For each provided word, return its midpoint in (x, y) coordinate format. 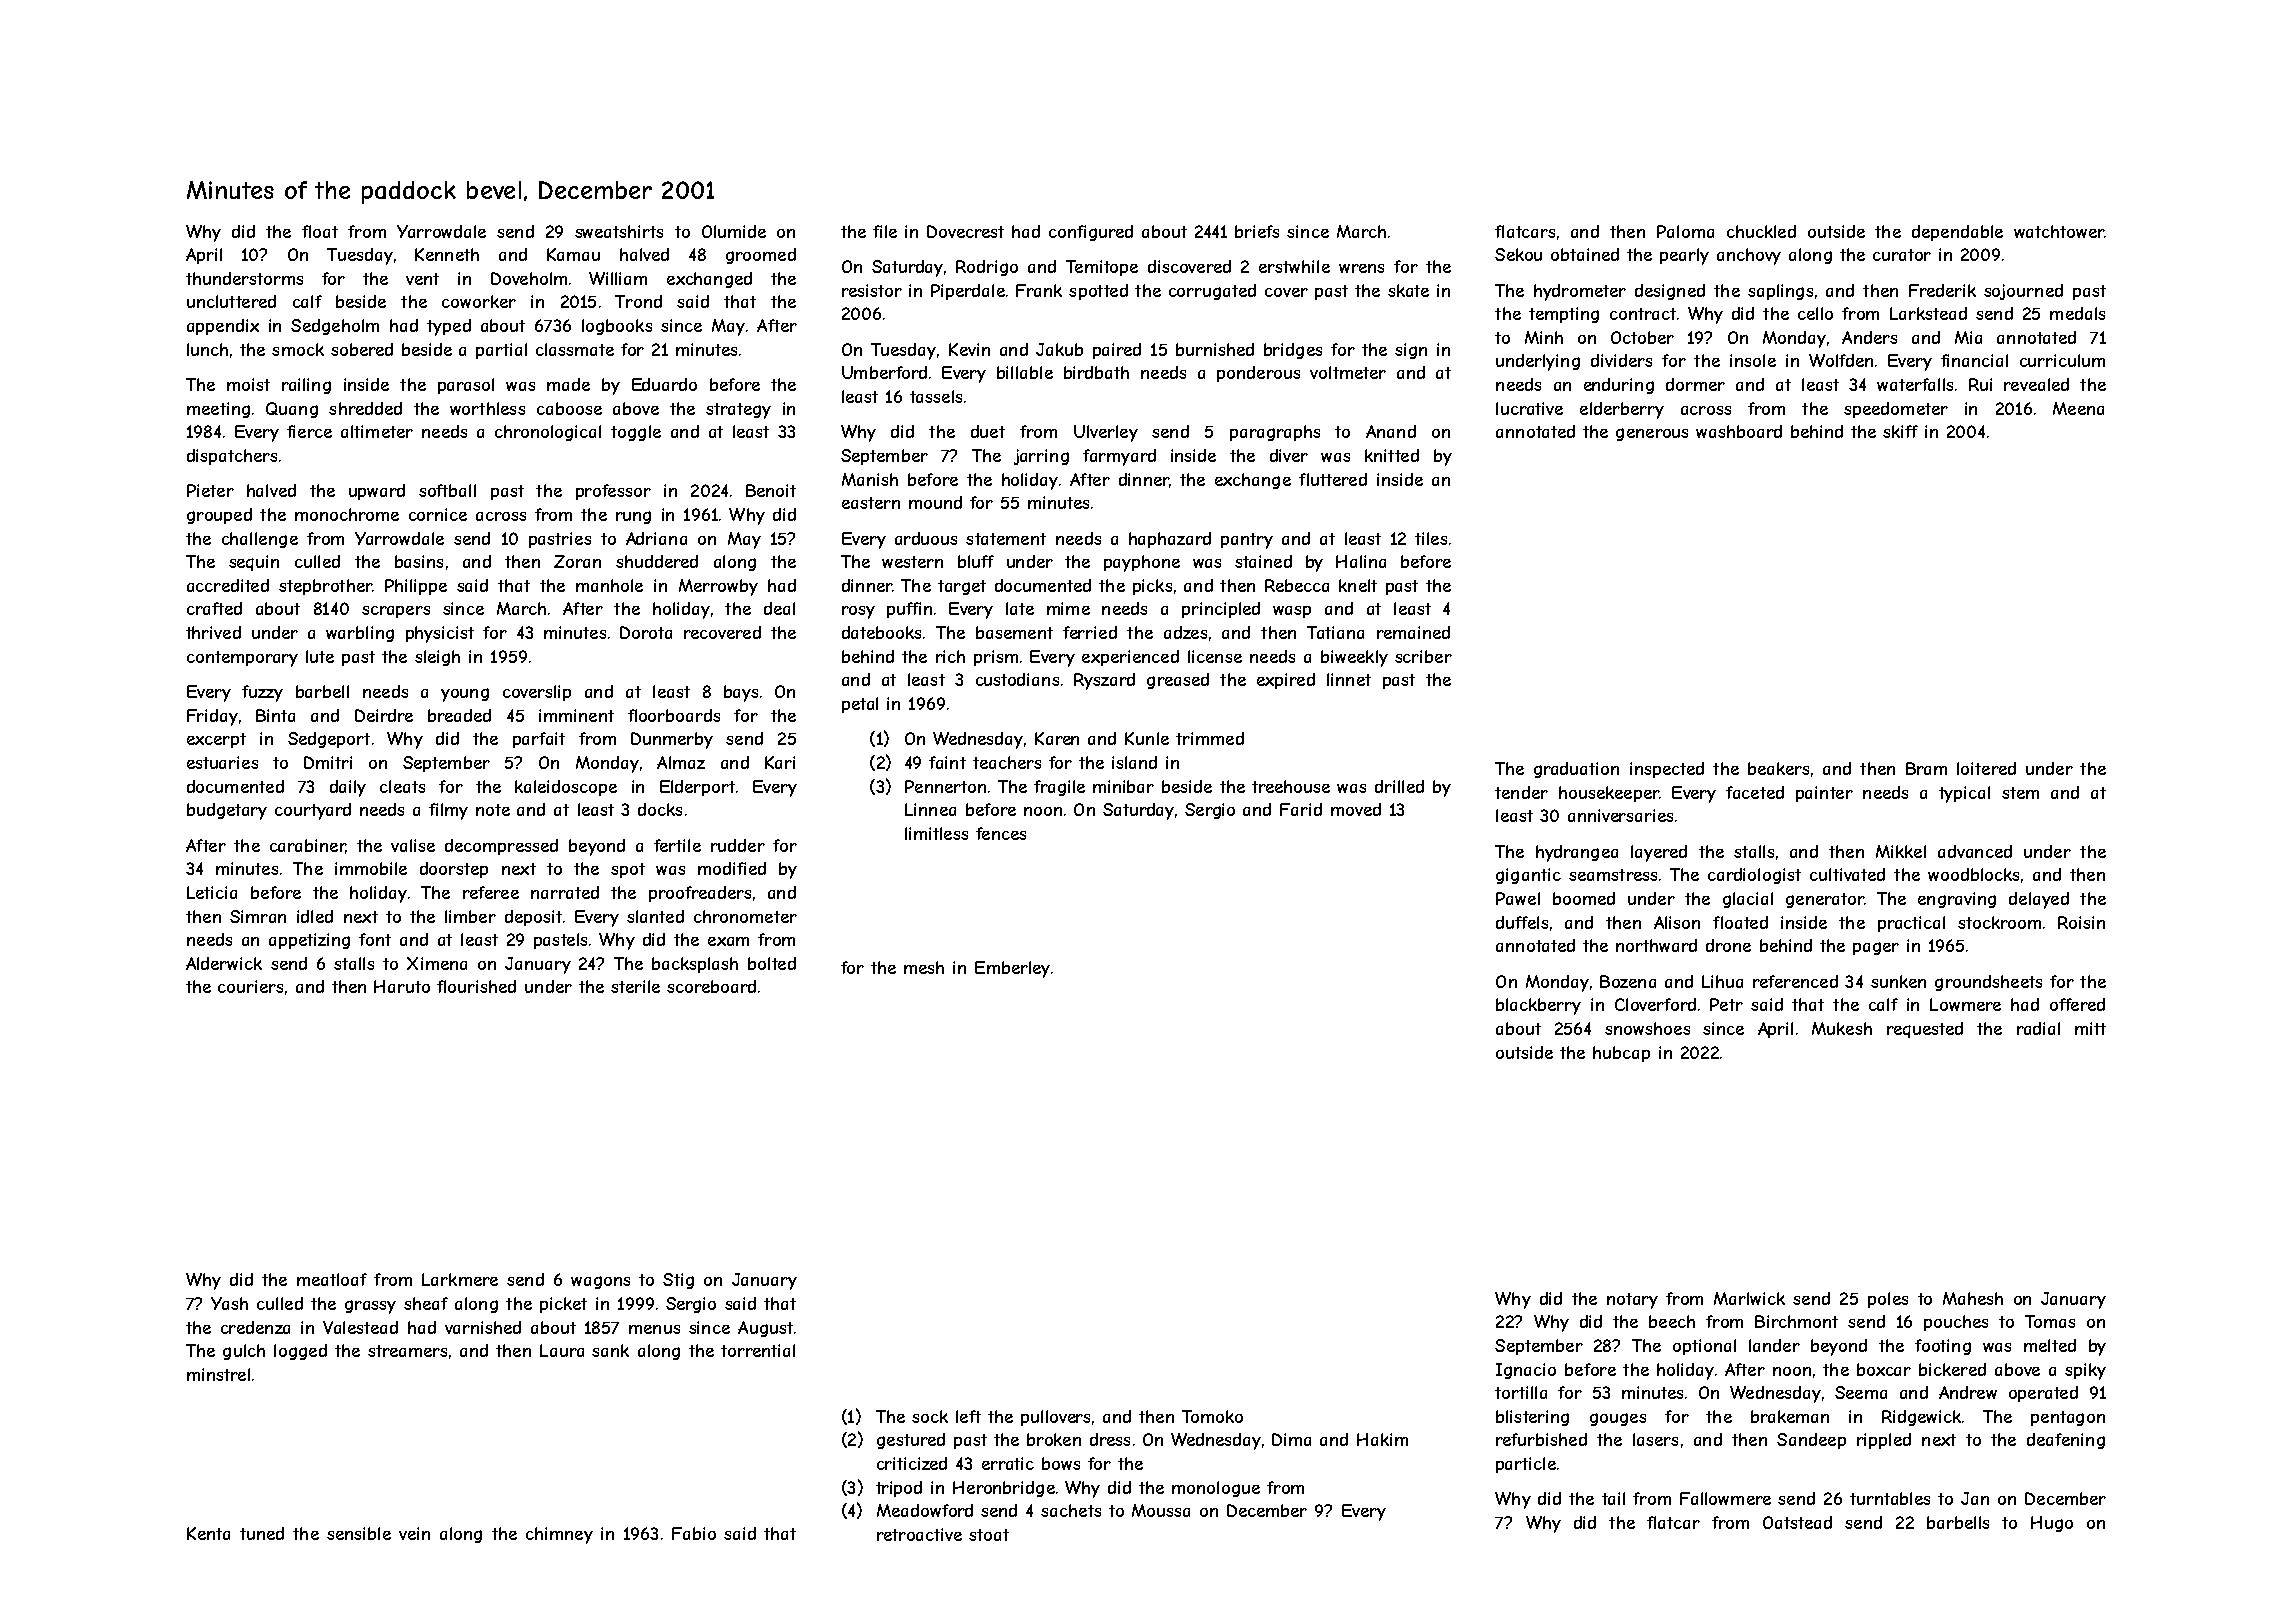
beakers (1778, 768)
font (375, 939)
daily (348, 788)
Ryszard (1104, 681)
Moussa (1161, 1510)
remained (1413, 632)
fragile (1059, 788)
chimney (559, 1535)
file (885, 231)
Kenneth (447, 254)
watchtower (2059, 231)
